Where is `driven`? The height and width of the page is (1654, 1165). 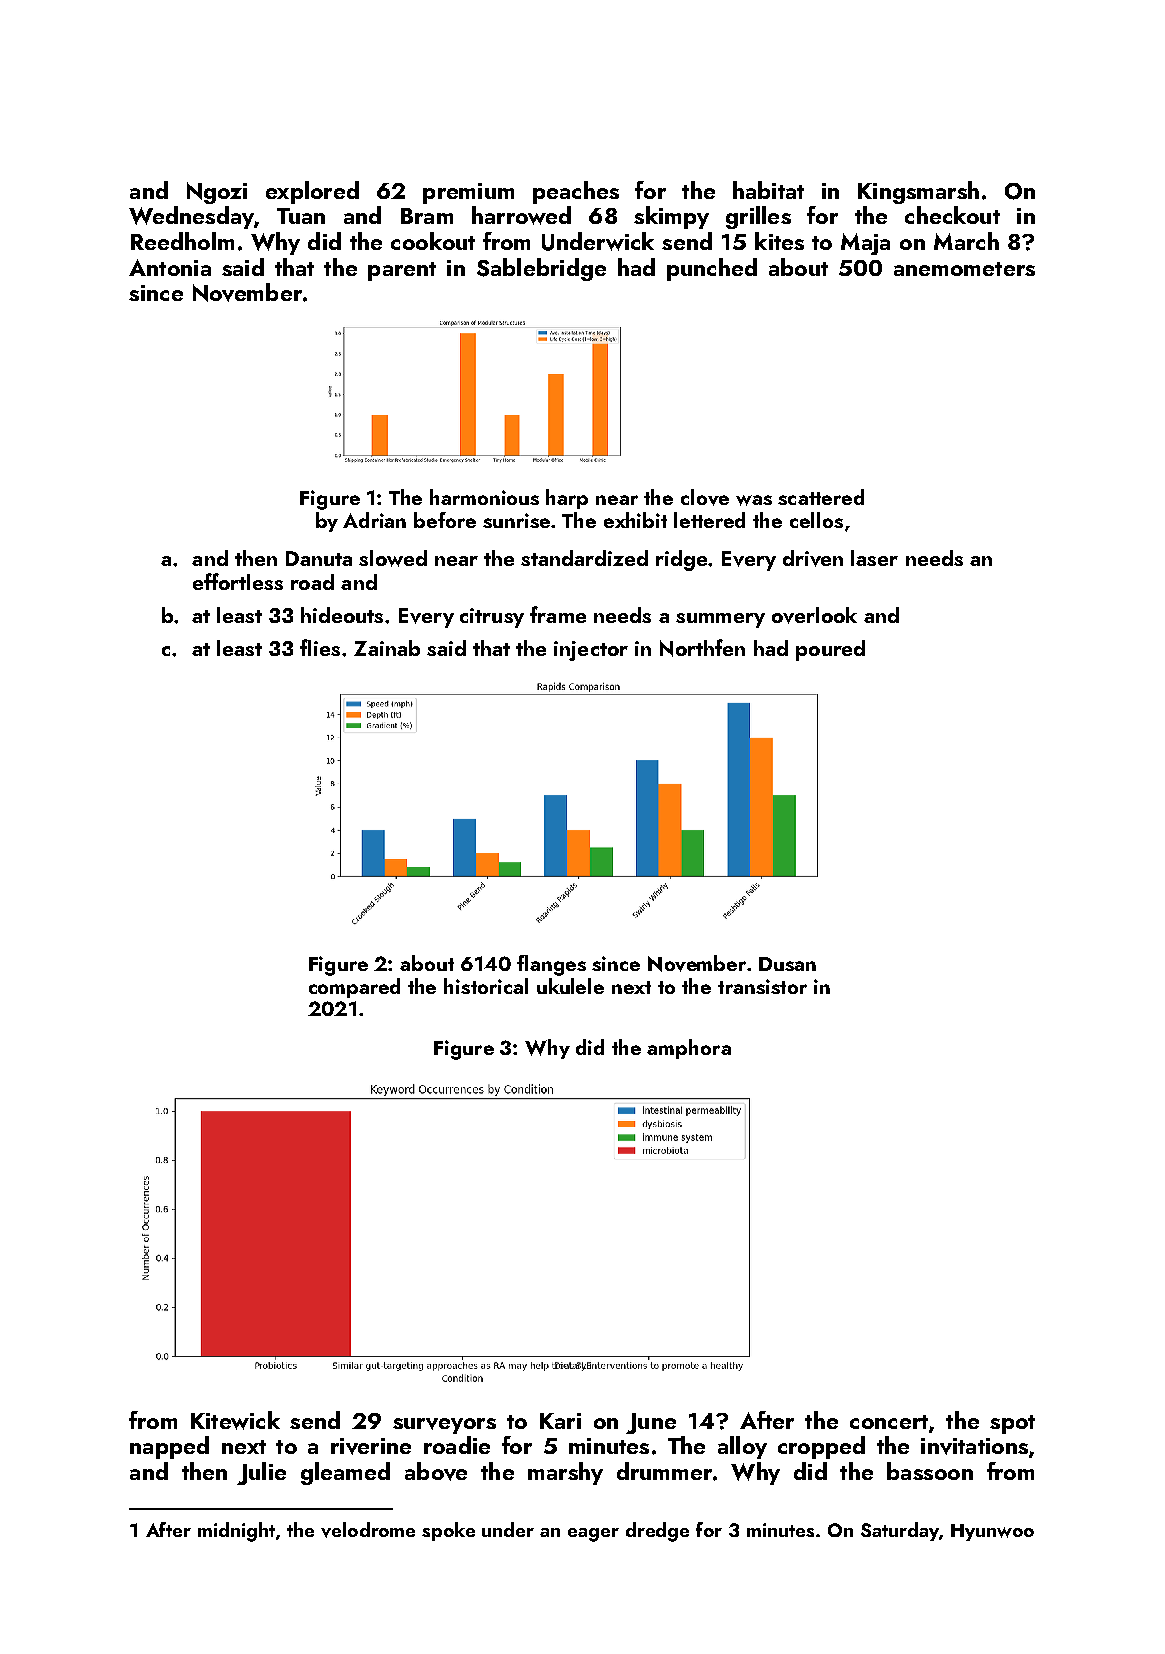
driven is located at coordinates (813, 558).
